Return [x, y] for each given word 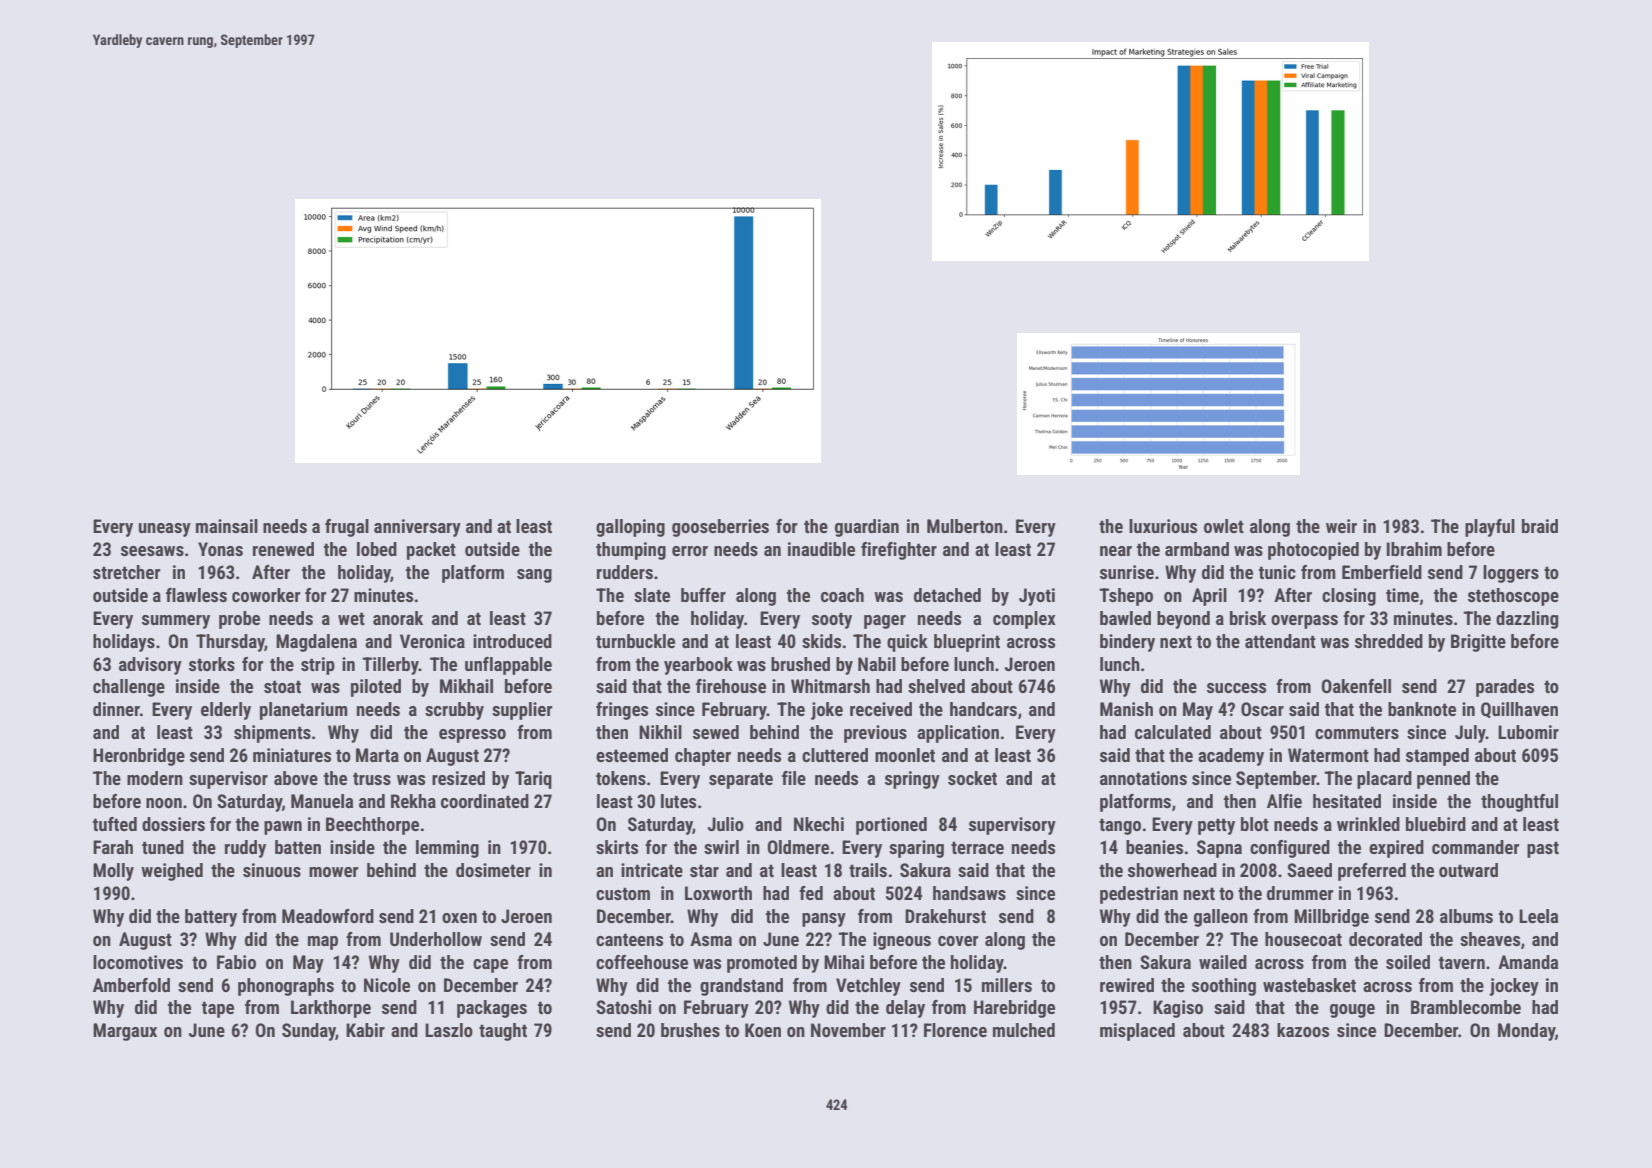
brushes [690, 1030]
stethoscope [1513, 597]
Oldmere [798, 847]
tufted [115, 824]
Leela [1538, 916]
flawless [196, 595]
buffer [703, 595]
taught [503, 1032]
